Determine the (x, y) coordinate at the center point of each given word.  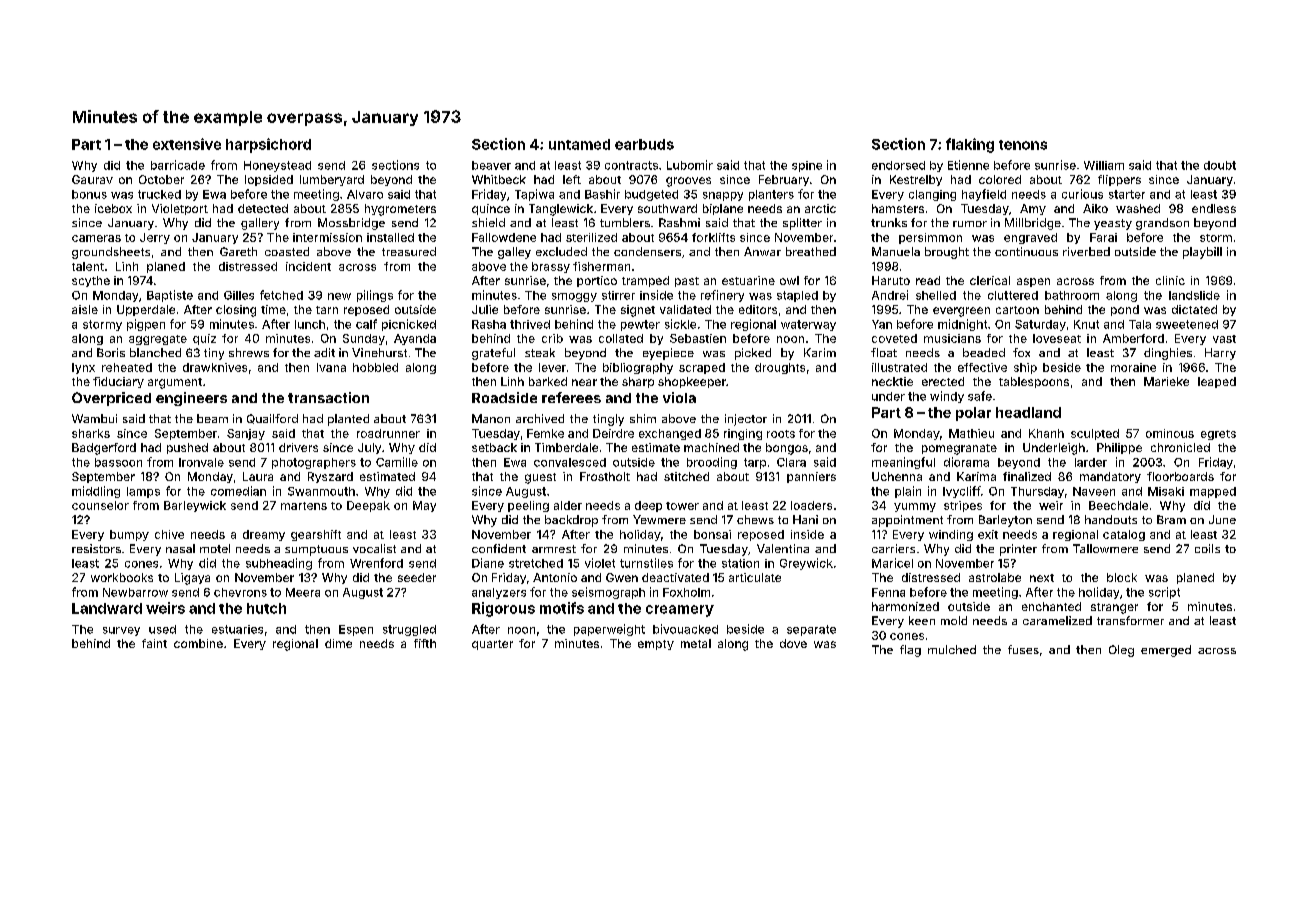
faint (154, 643)
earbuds (644, 144)
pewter (640, 325)
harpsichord (268, 145)
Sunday (364, 339)
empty (656, 645)
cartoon (1017, 310)
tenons (1023, 145)
